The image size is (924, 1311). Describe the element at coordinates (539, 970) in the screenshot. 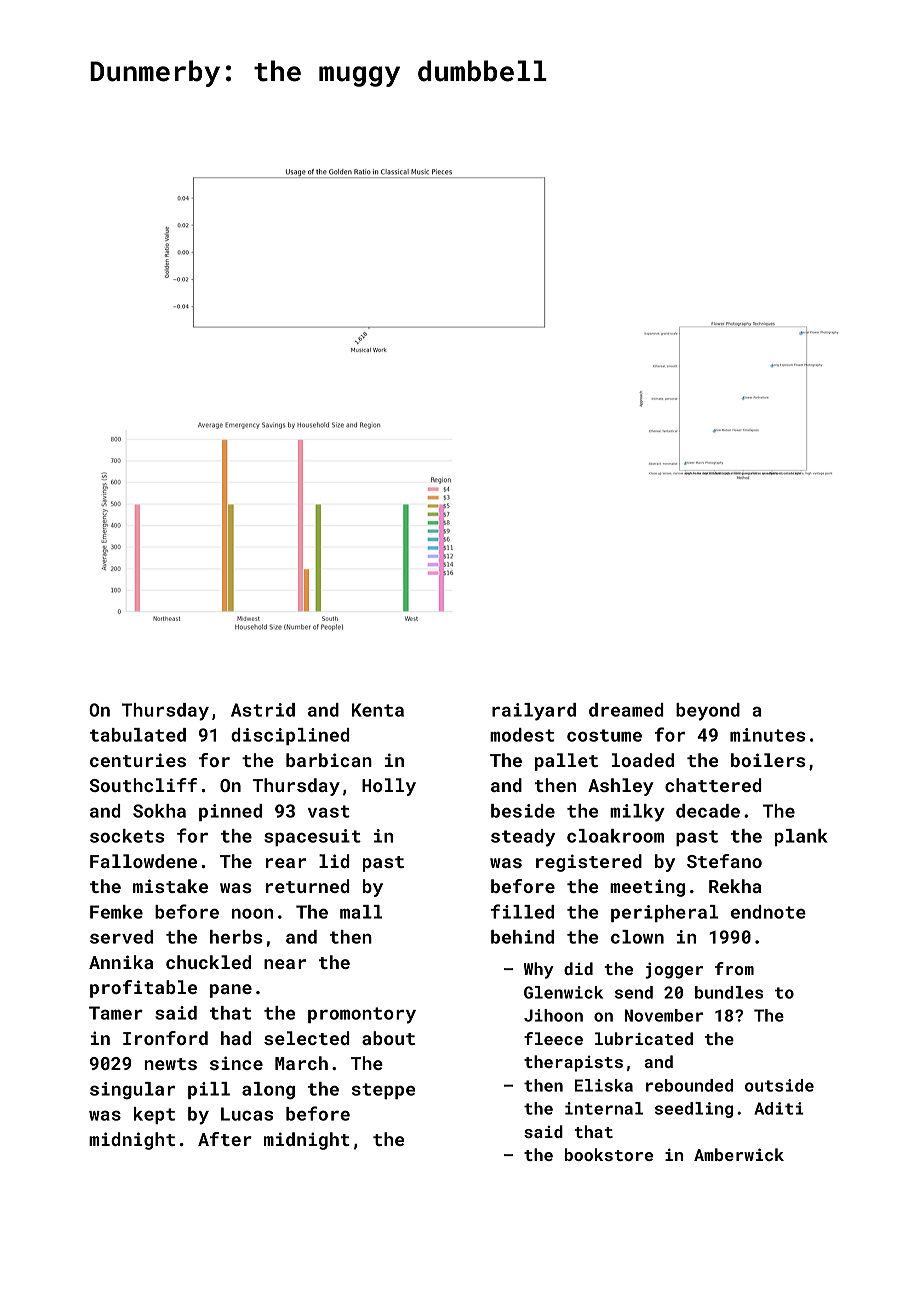

I see `Why` at that location.
